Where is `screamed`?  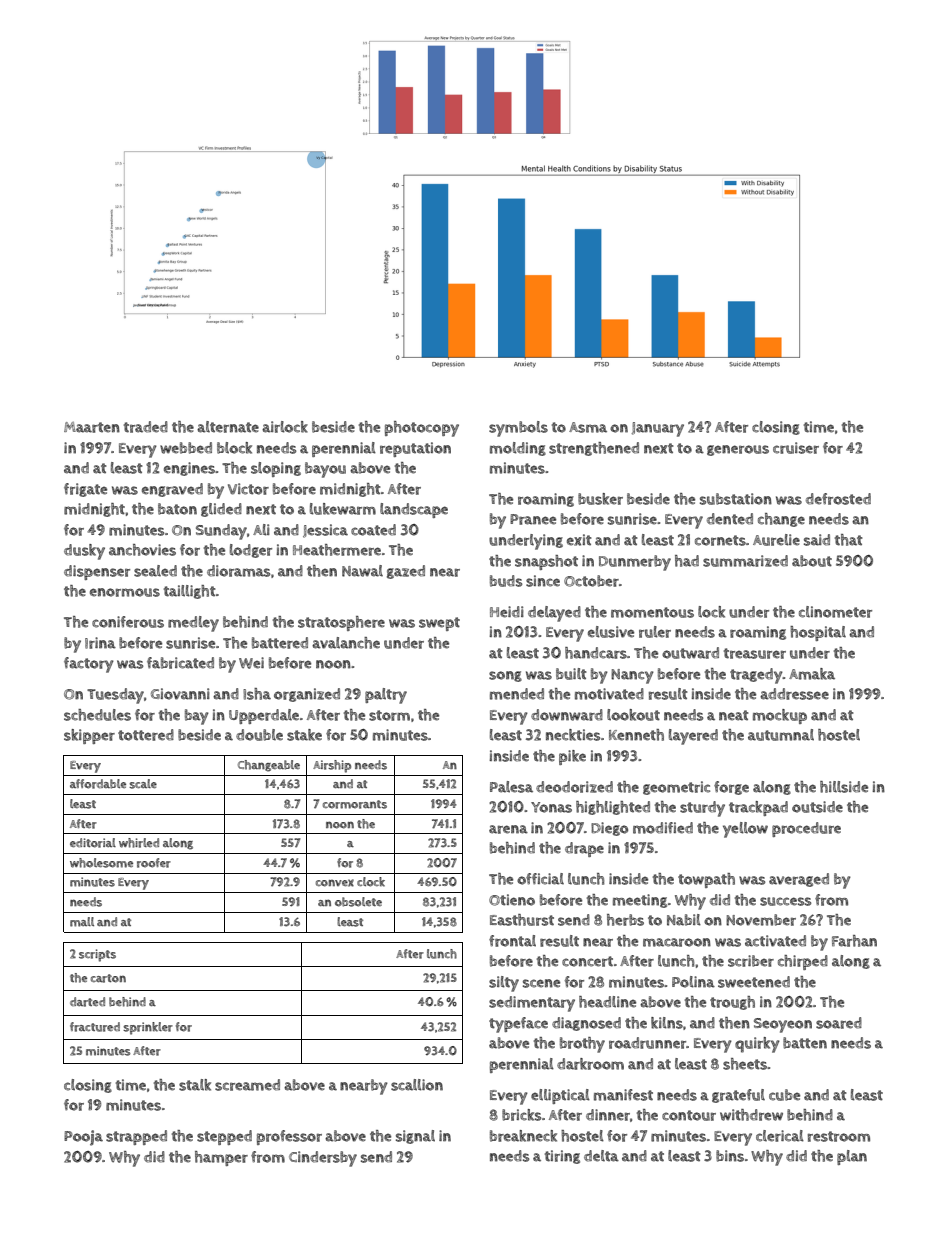 screamed is located at coordinates (247, 1085).
